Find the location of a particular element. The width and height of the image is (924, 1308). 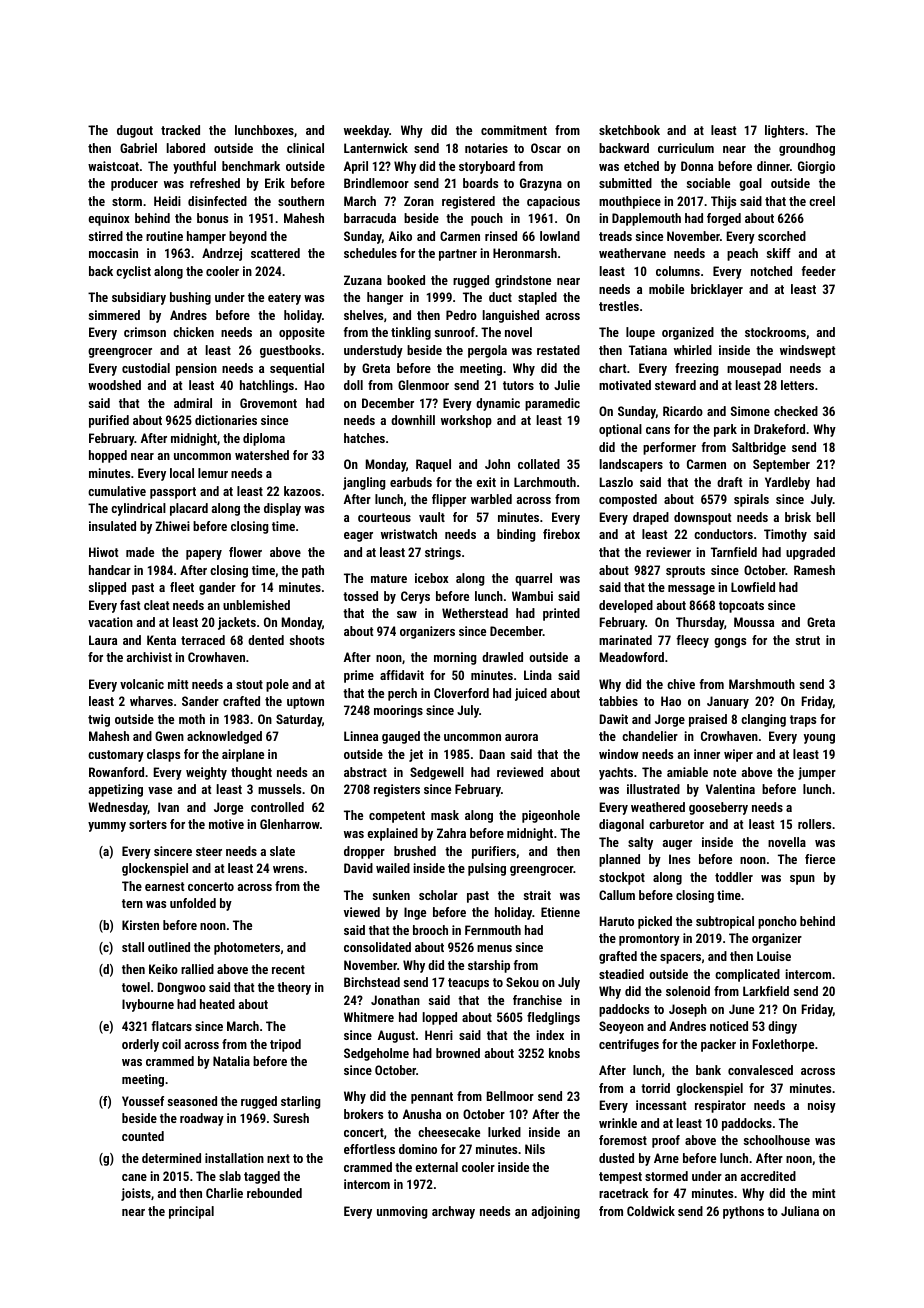

sketchbook is located at coordinates (629, 130).
